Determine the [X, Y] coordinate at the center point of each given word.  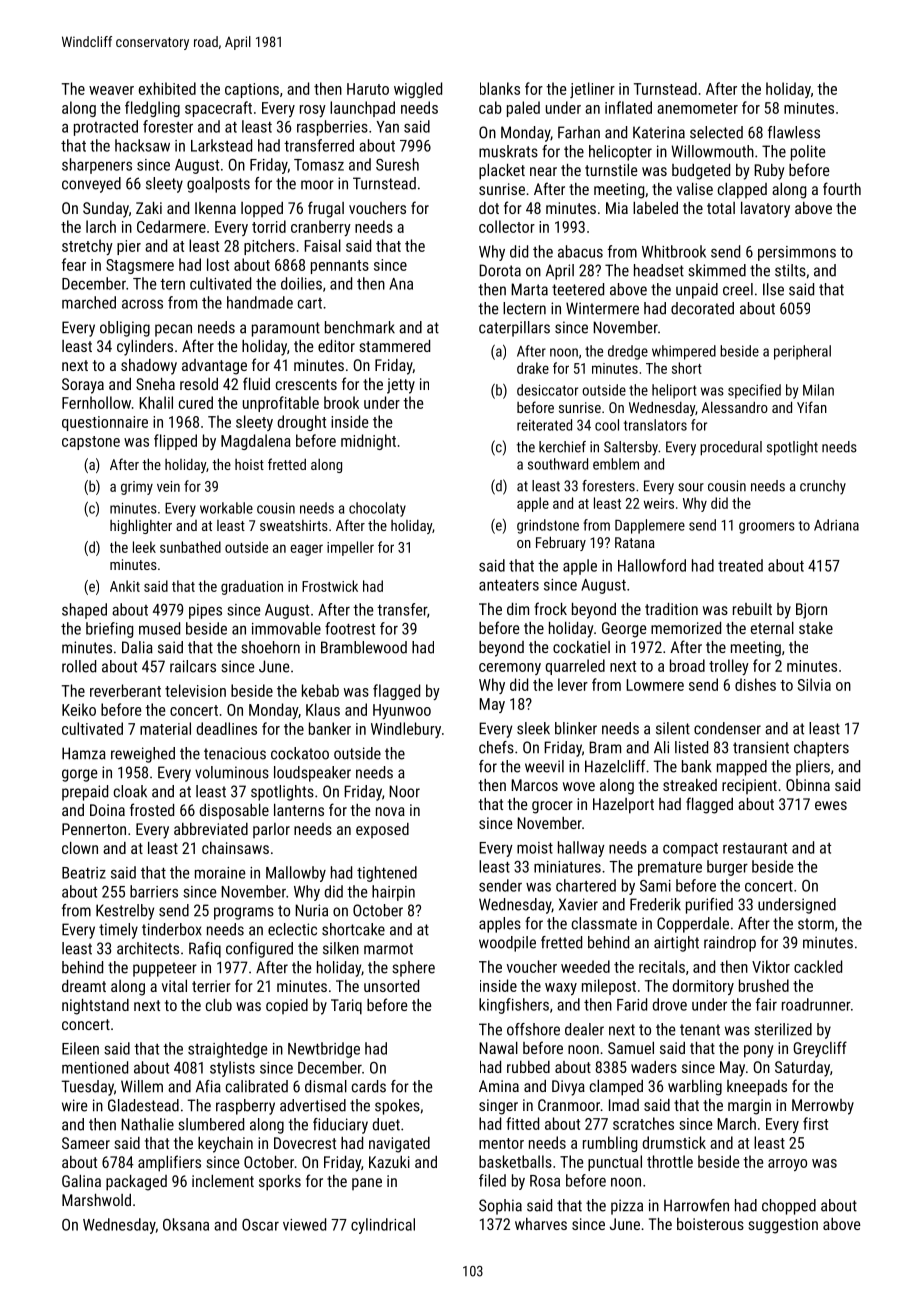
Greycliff [820, 1049]
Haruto [368, 89]
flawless [794, 132]
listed [691, 747]
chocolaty [377, 509]
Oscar [260, 1225]
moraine [220, 873]
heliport [674, 391]
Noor [404, 791]
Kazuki [389, 1162]
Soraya [83, 386]
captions [252, 90]
